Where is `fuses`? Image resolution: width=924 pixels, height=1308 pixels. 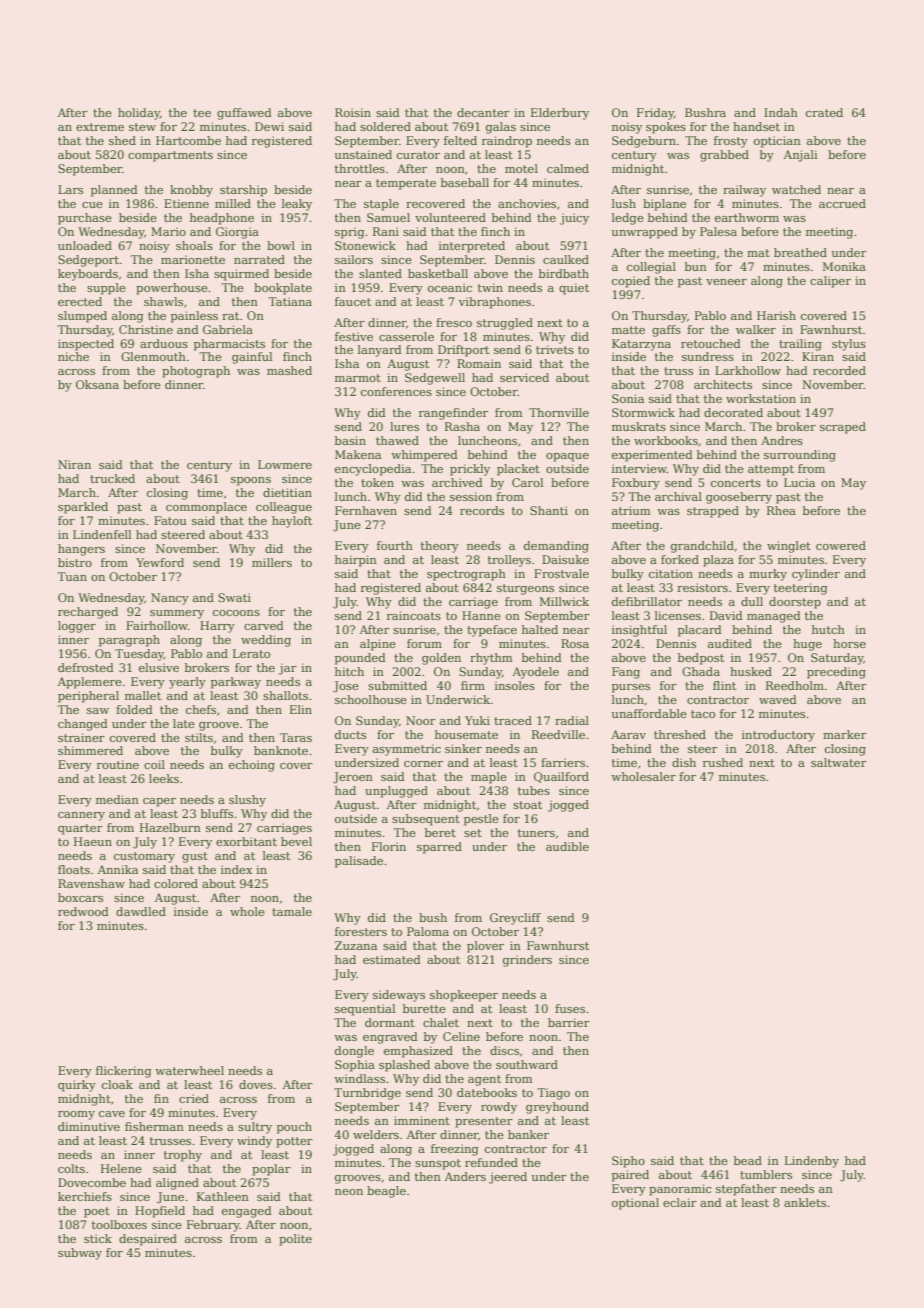
fuses is located at coordinates (570, 1008).
